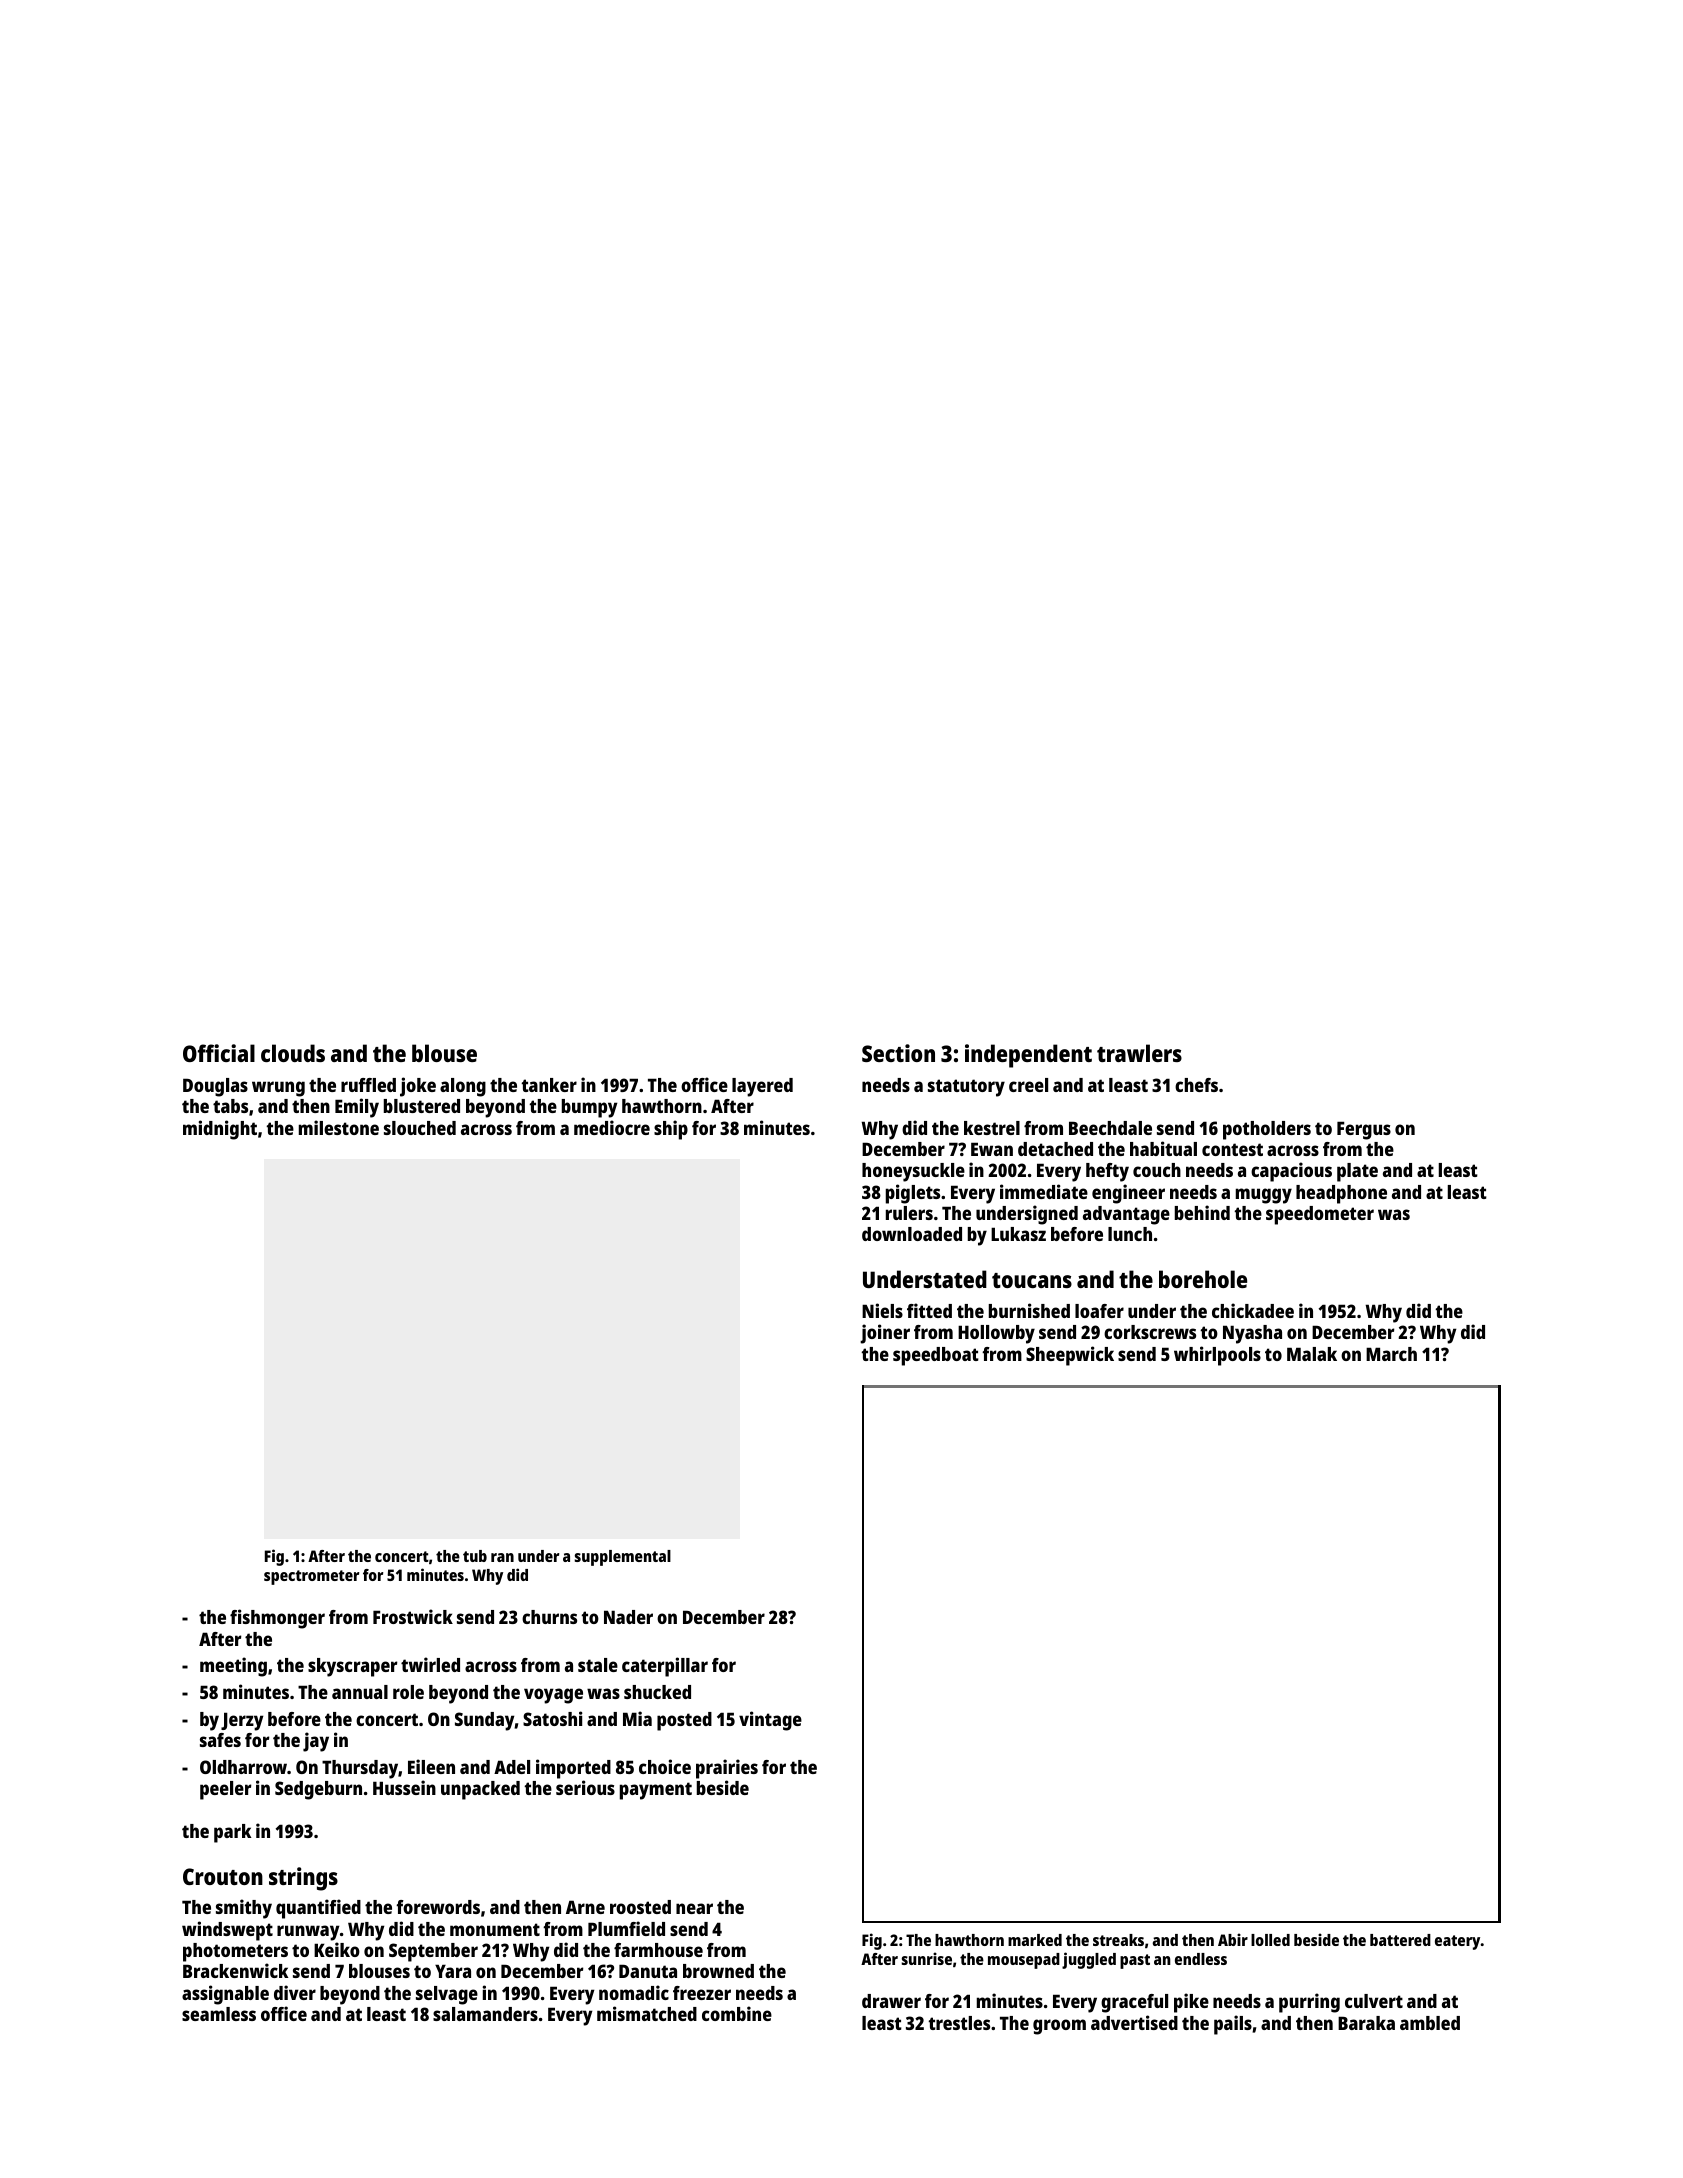 The image size is (1683, 2178). What do you see at coordinates (1320, 1215) in the screenshot?
I see `speedometer` at bounding box center [1320, 1215].
